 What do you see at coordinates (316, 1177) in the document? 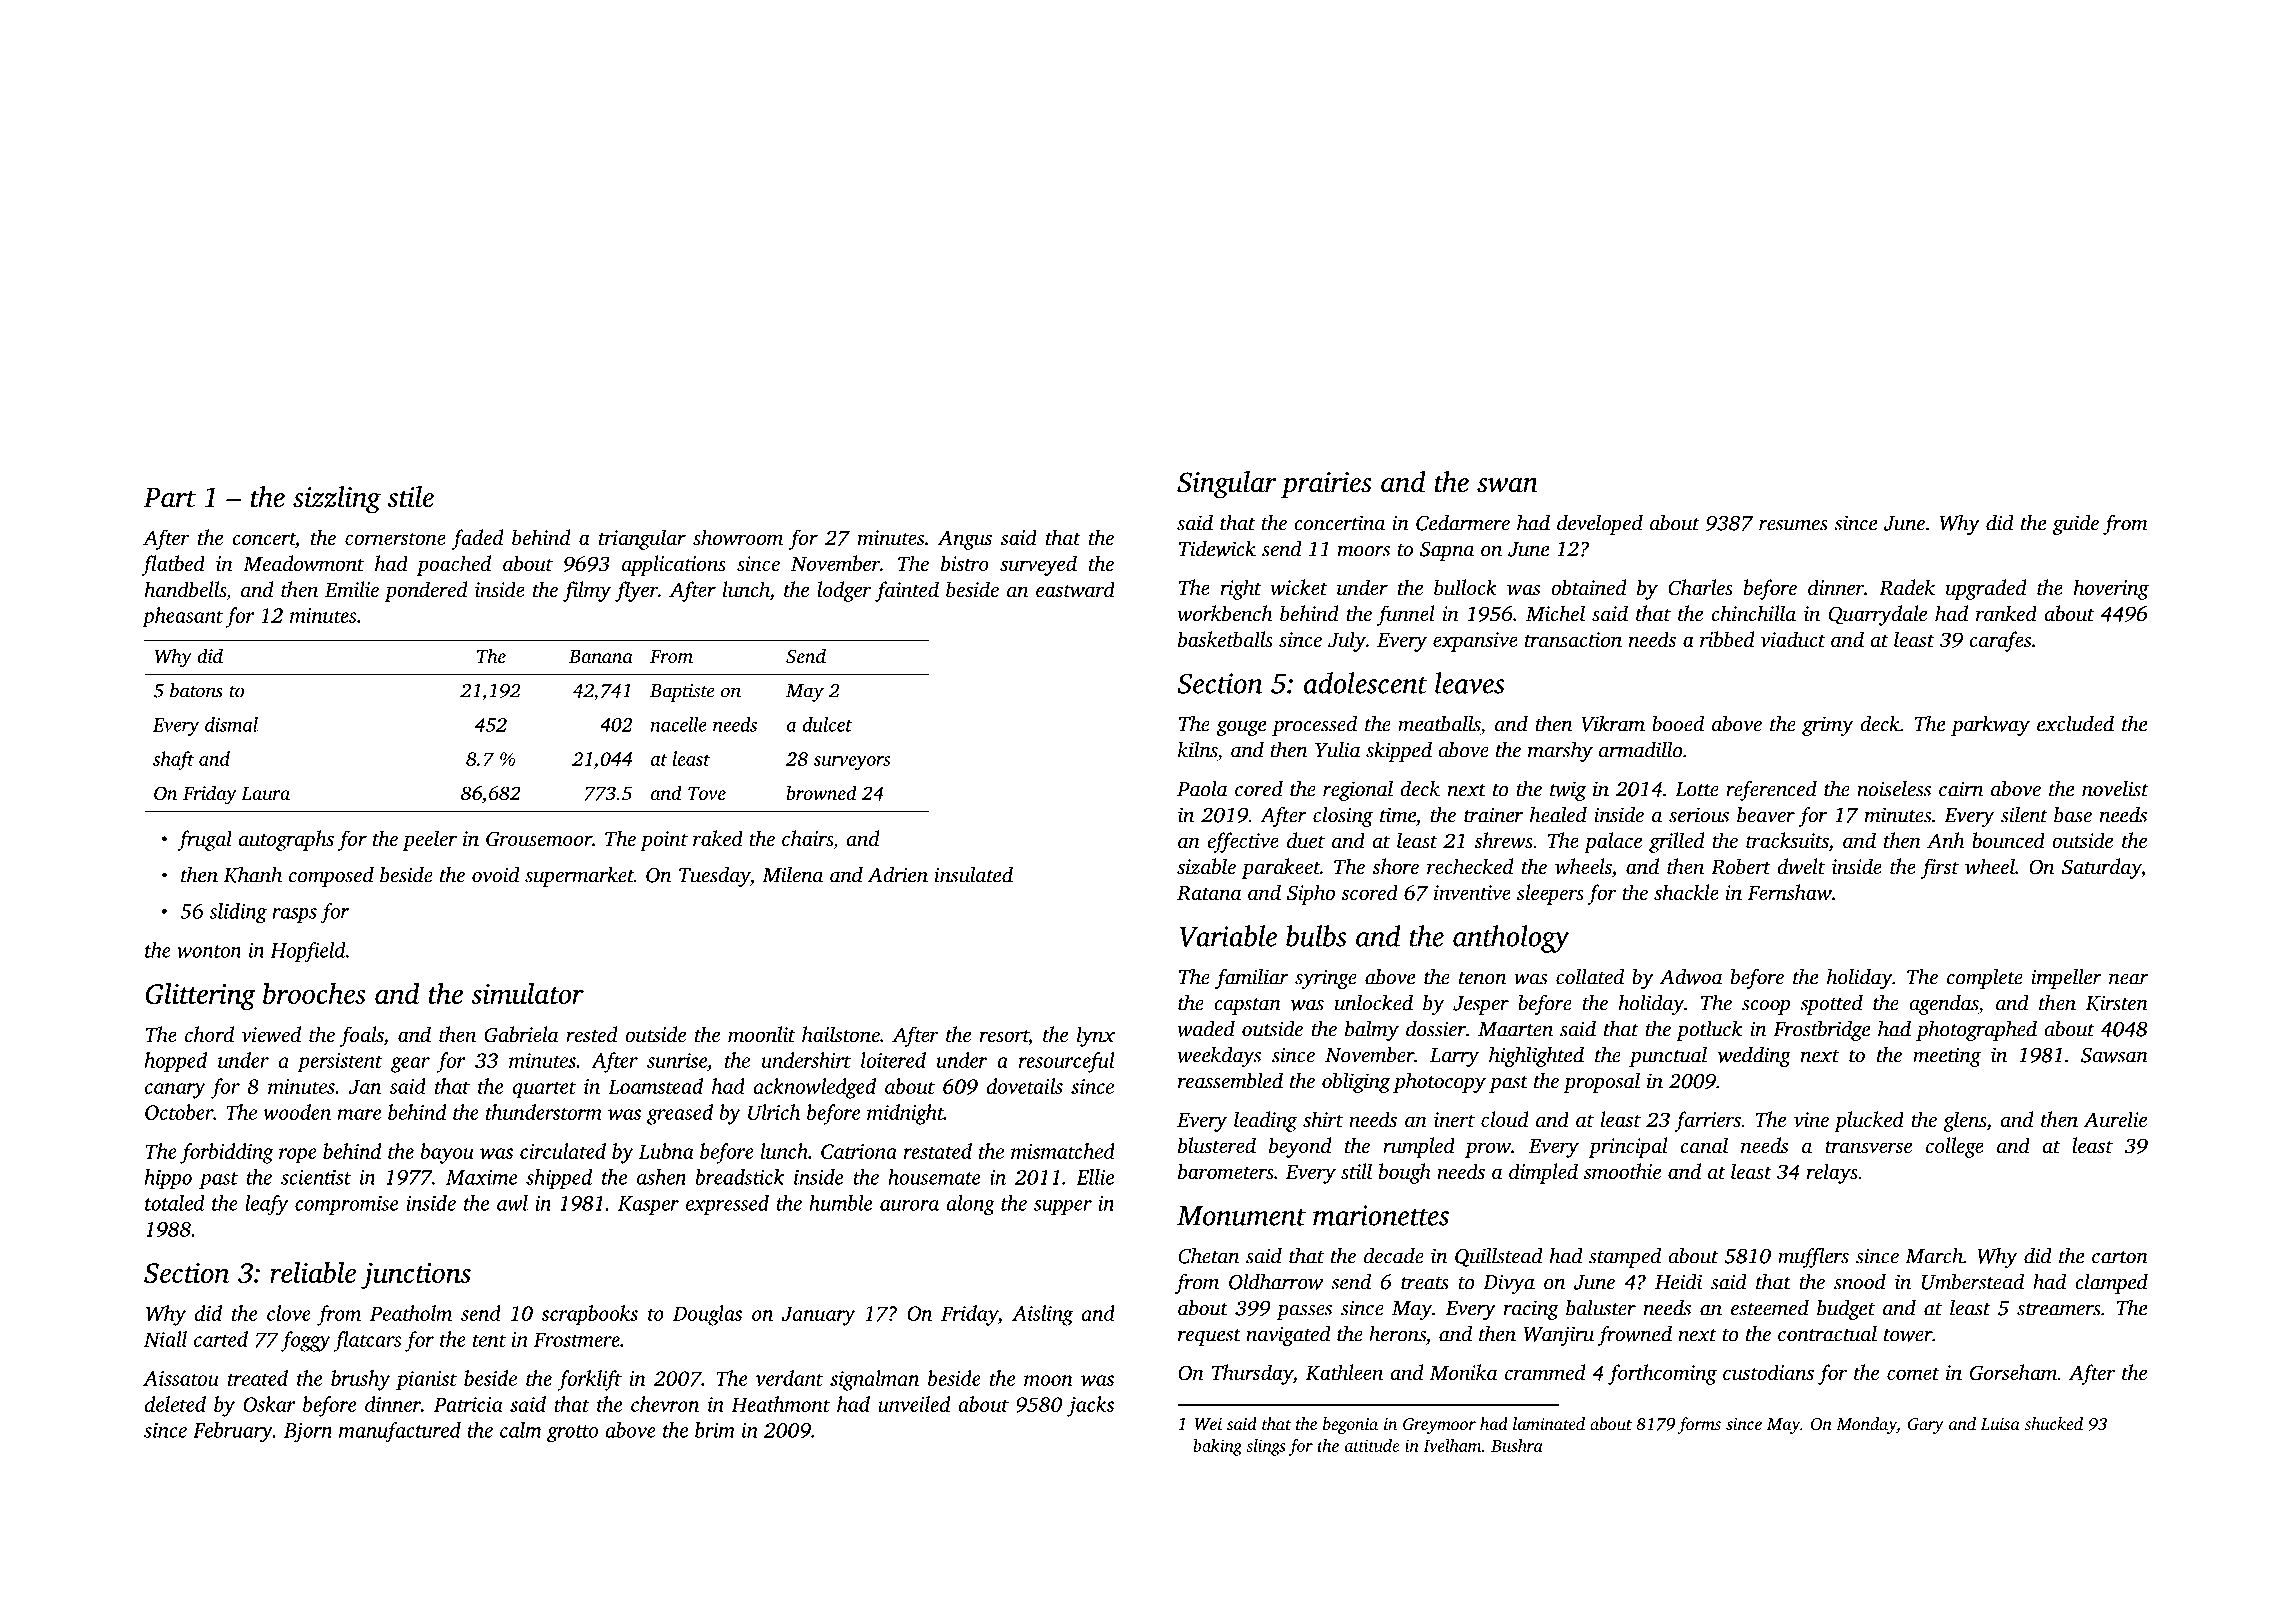
I see `scientist` at bounding box center [316, 1177].
